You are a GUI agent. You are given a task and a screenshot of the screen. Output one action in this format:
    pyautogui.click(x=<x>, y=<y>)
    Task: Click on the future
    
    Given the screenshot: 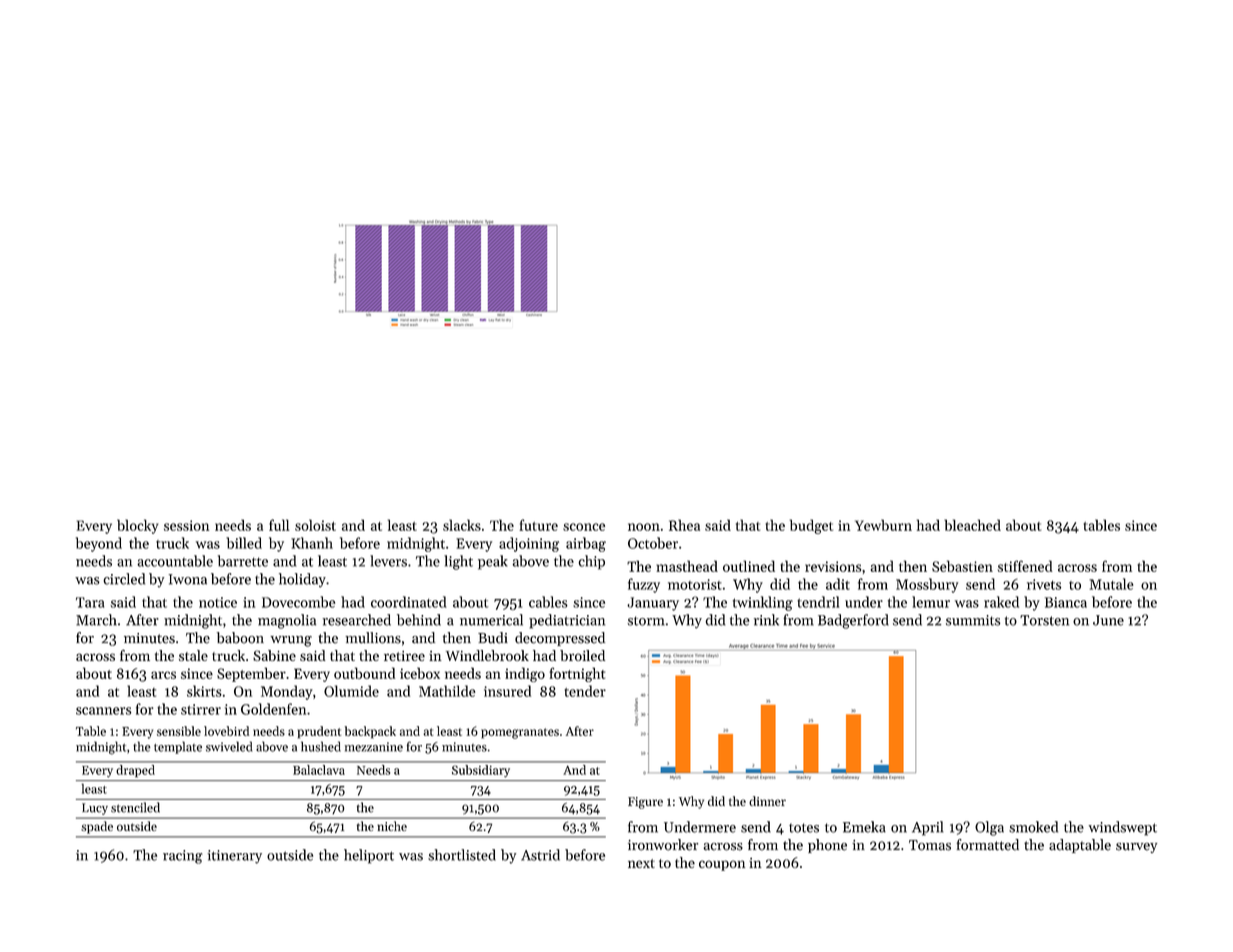 What is the action you would take?
    pyautogui.click(x=538, y=525)
